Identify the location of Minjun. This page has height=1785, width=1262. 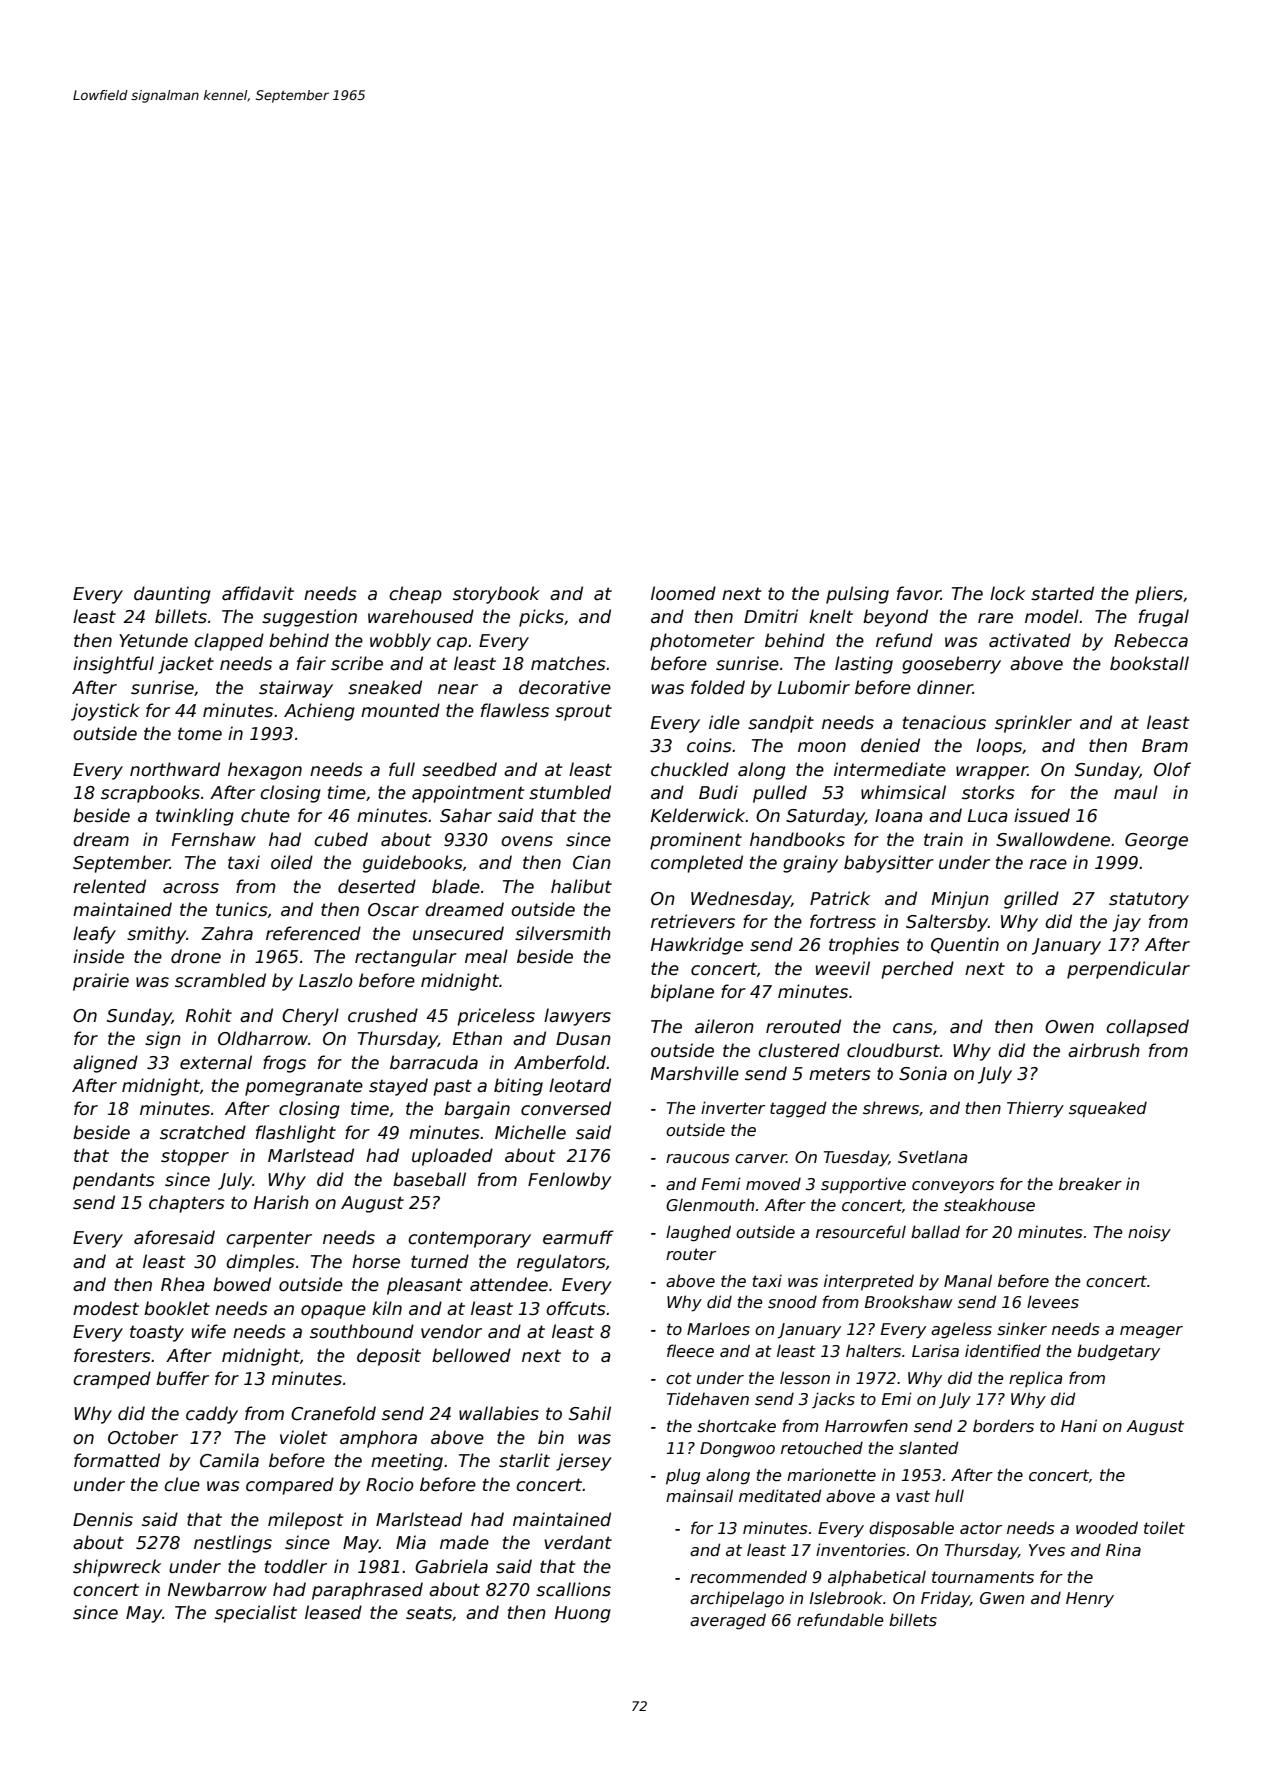
(960, 900).
